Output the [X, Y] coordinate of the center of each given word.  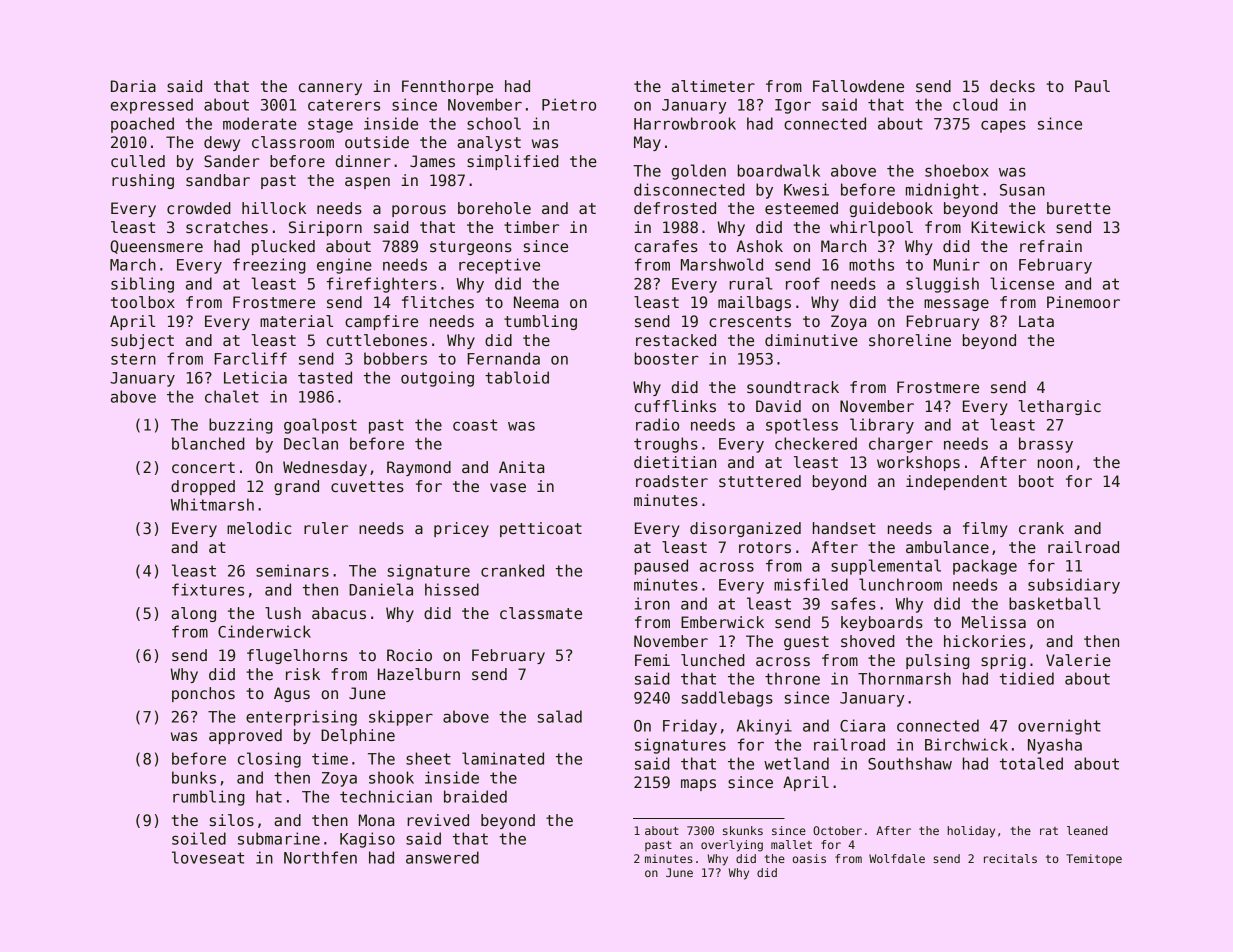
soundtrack [793, 387]
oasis [809, 858]
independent [956, 482]
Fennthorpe [447, 87]
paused [661, 567]
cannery [330, 89]
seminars [292, 570]
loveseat [208, 857]
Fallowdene [858, 86]
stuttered [760, 481]
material [296, 321]
